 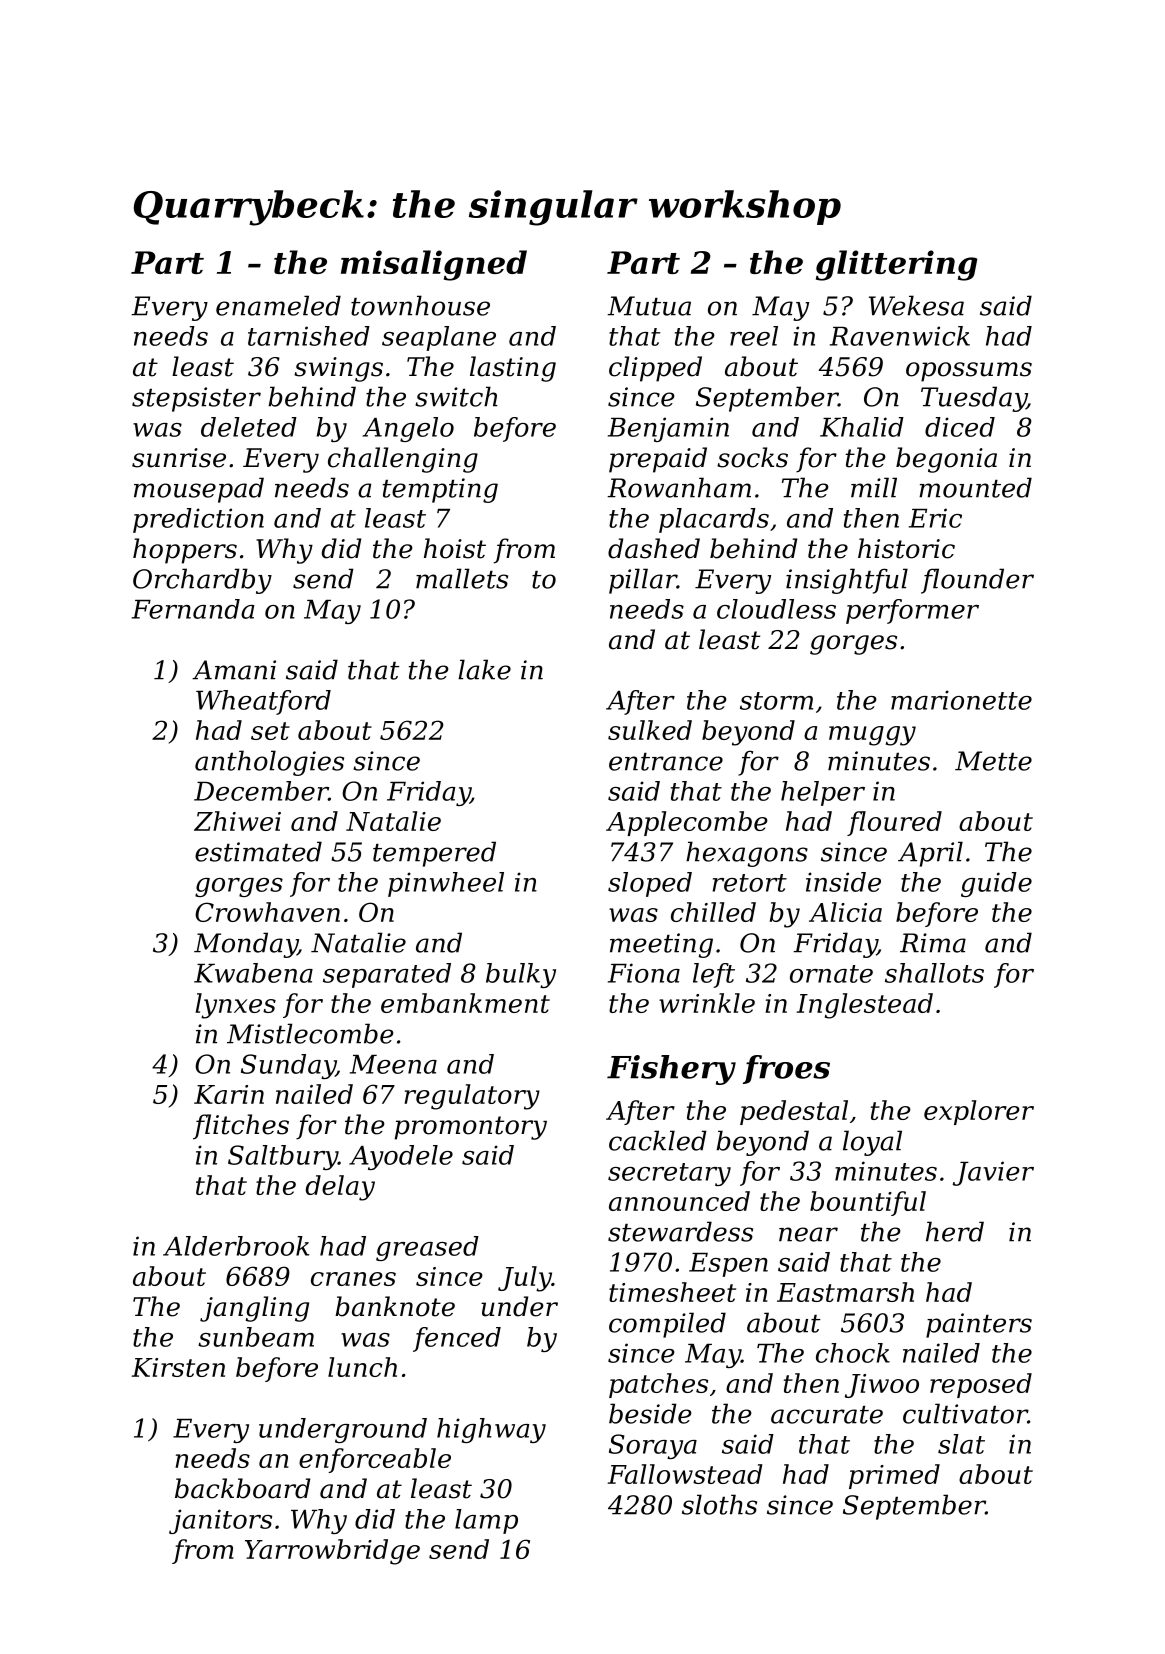 I want to click on Mette, so click(x=993, y=761).
